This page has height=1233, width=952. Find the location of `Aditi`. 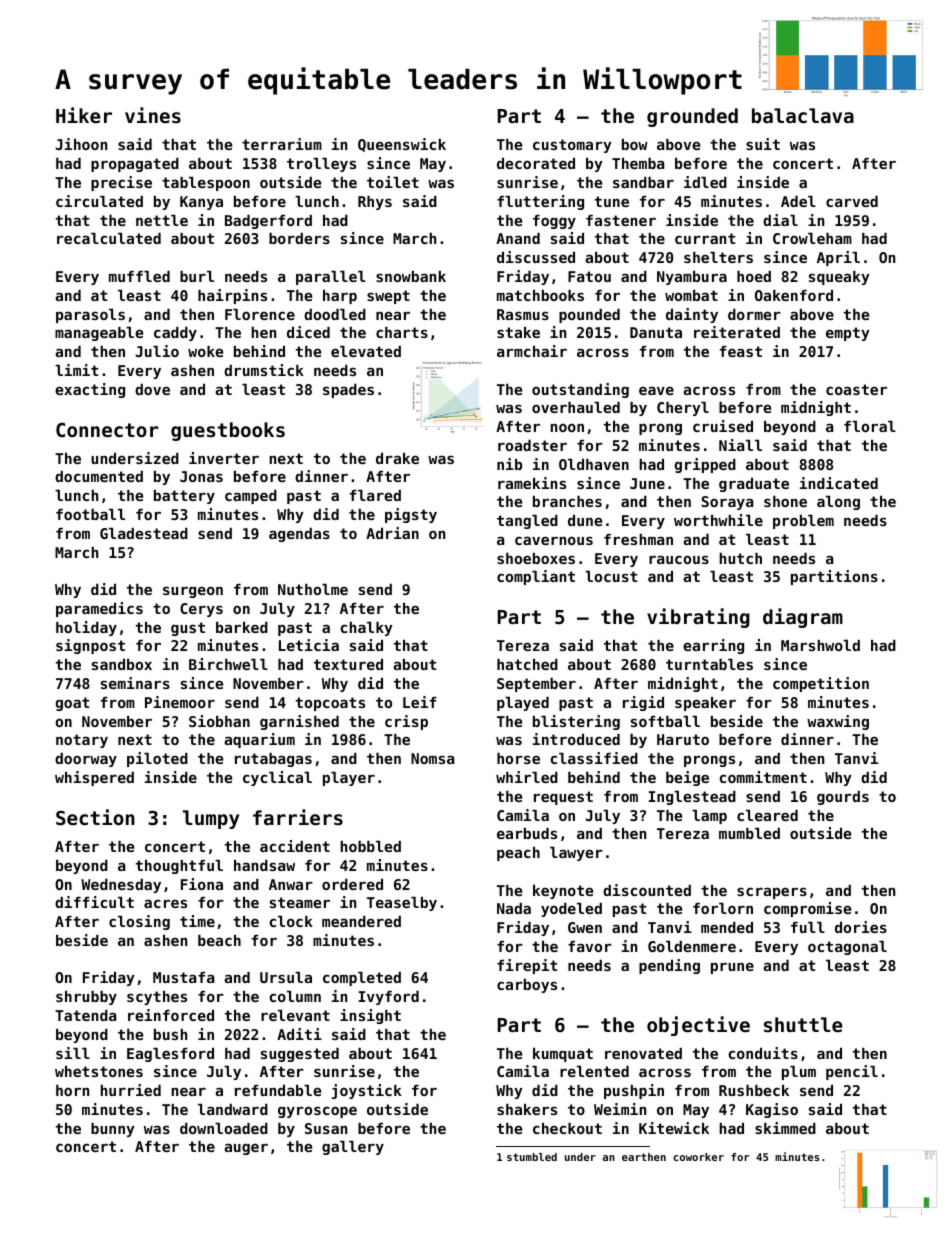

Aditi is located at coordinates (299, 1034).
